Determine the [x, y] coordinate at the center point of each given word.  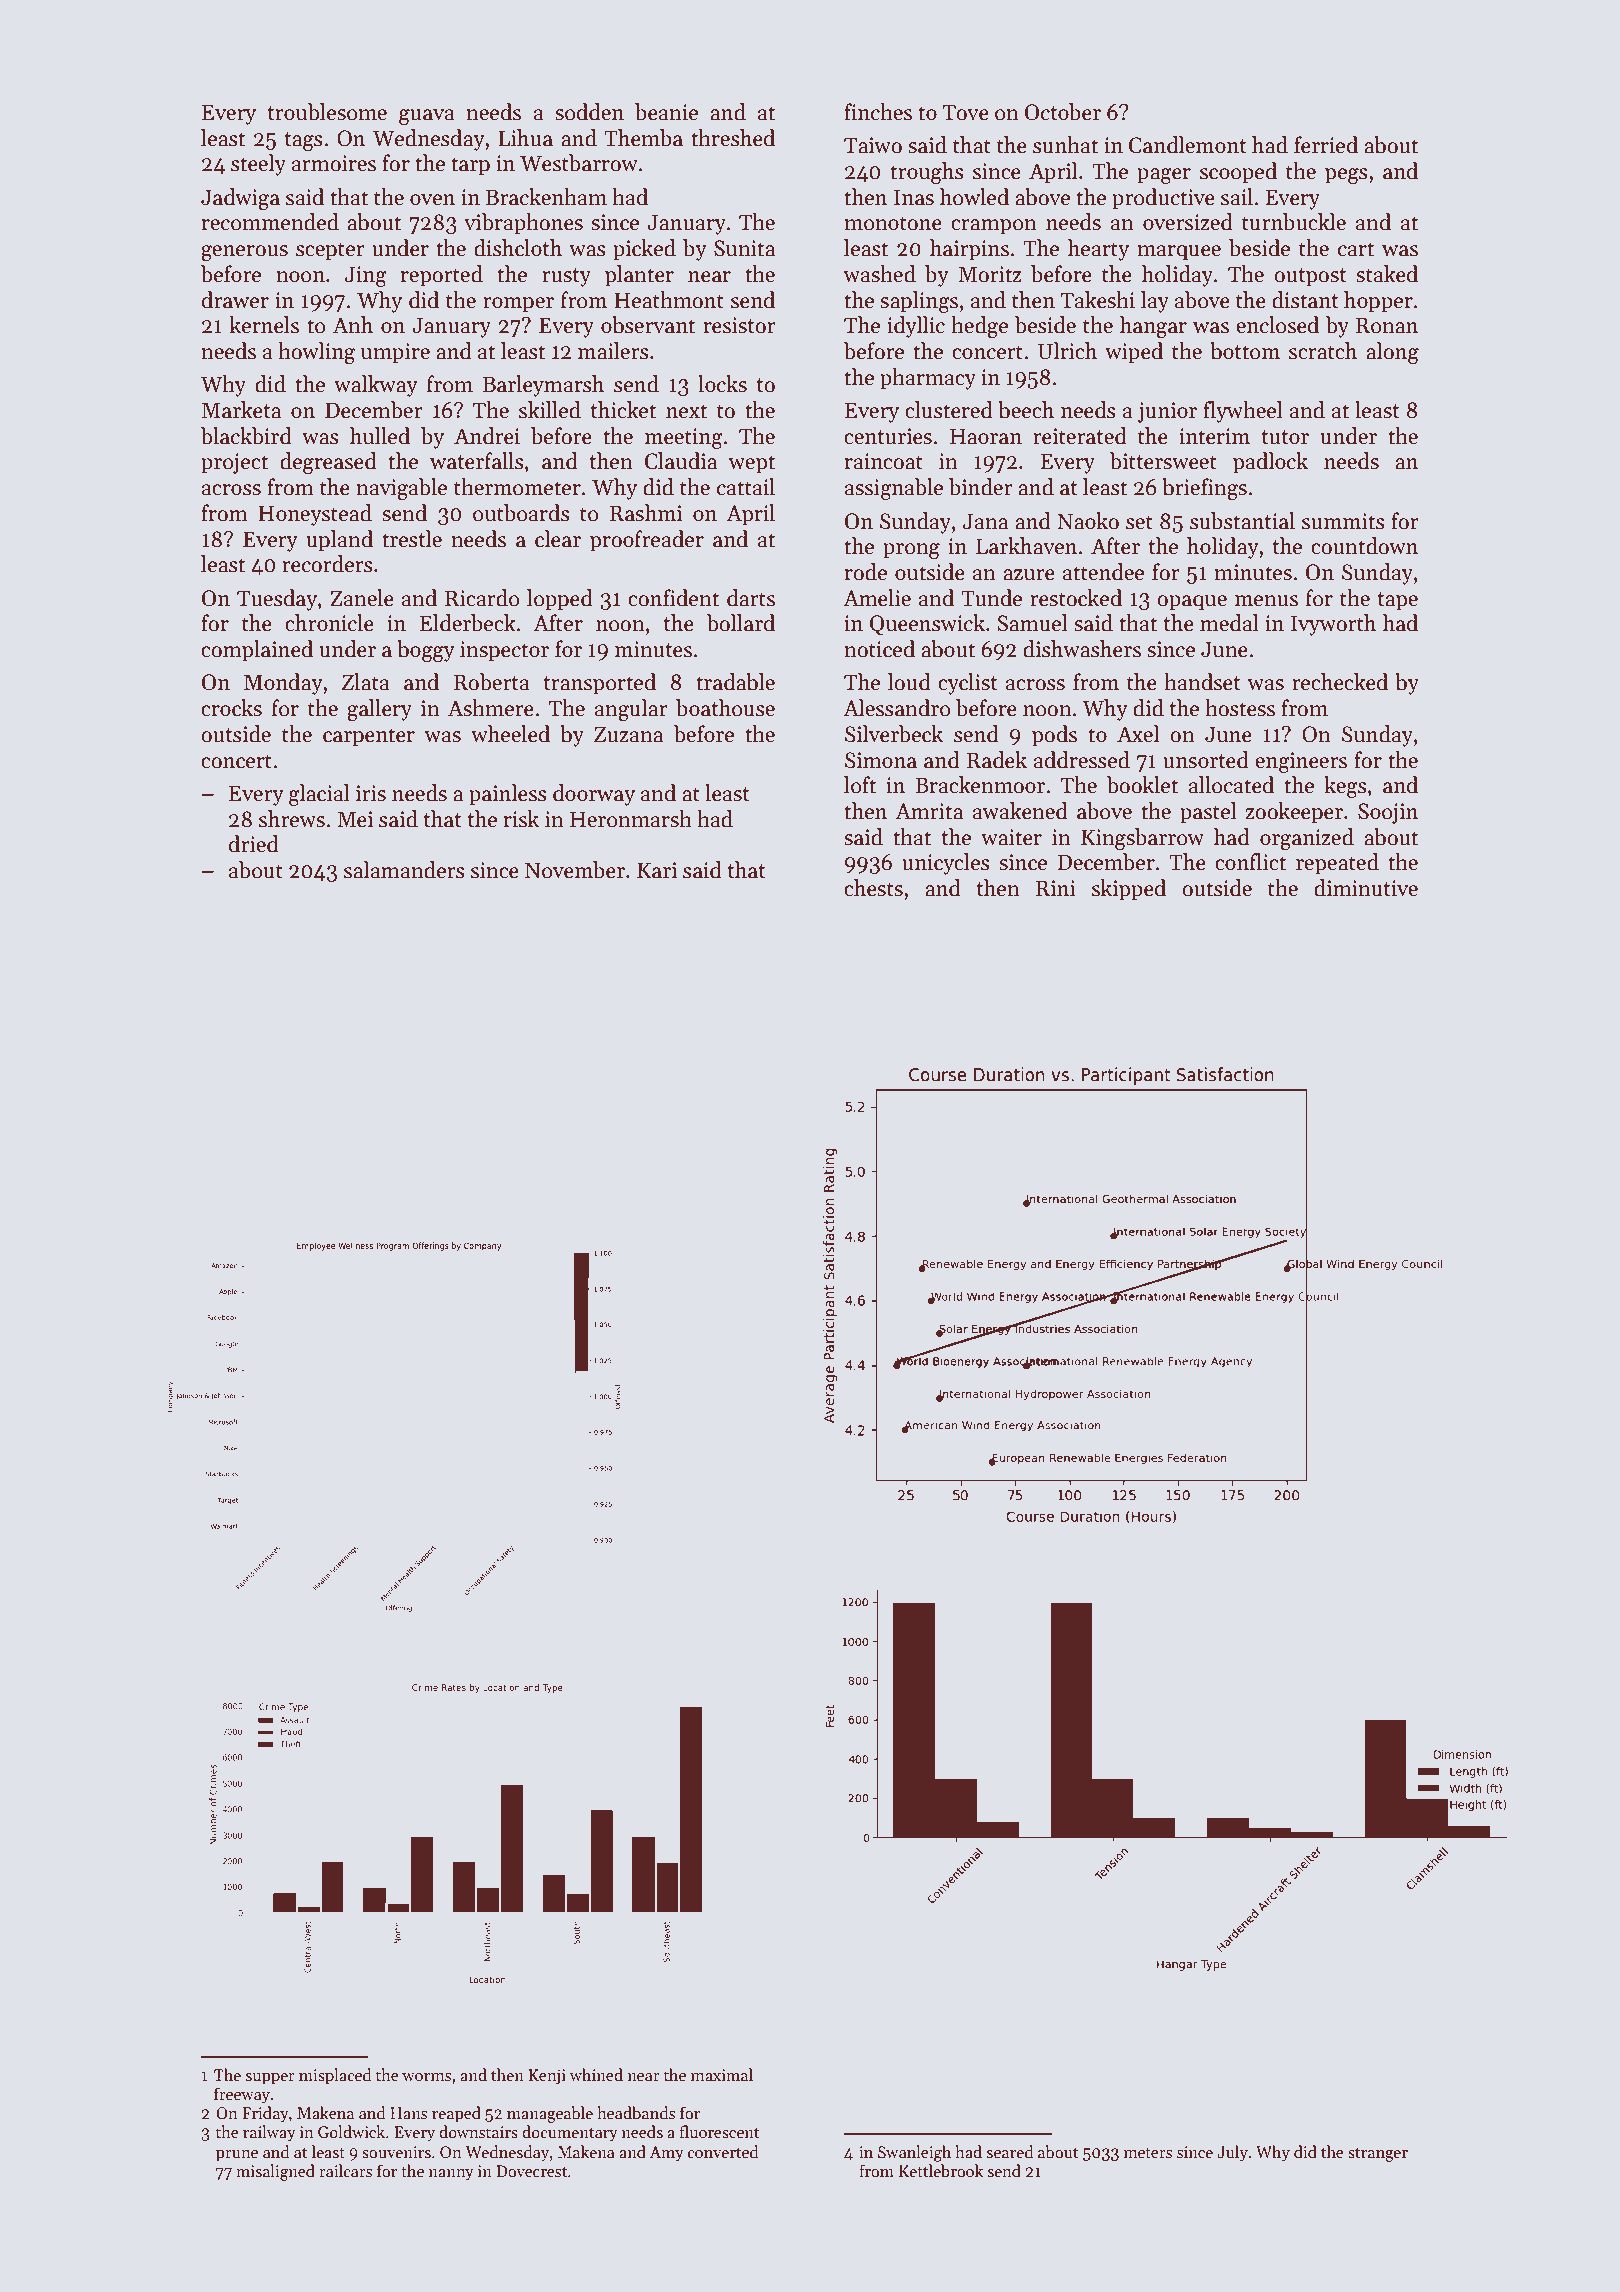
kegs [1345, 787]
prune [237, 2156]
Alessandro [896, 708]
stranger [1378, 2155]
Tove [966, 112]
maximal [721, 2074]
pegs [1346, 176]
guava [427, 117]
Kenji [547, 2077]
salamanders [404, 870]
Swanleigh [914, 2153]
